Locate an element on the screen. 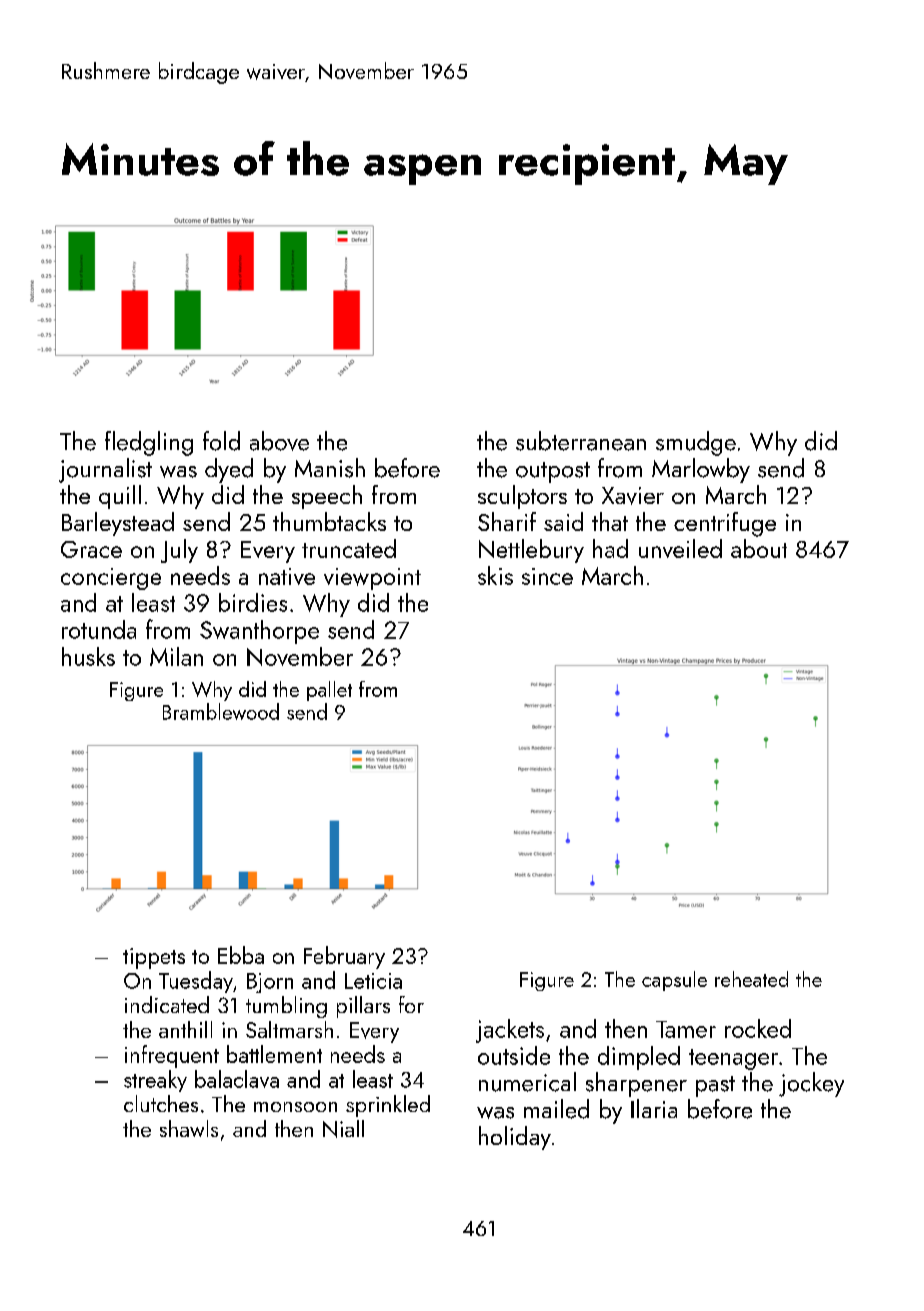 This screenshot has height=1311, width=924. holiday is located at coordinates (515, 1138).
